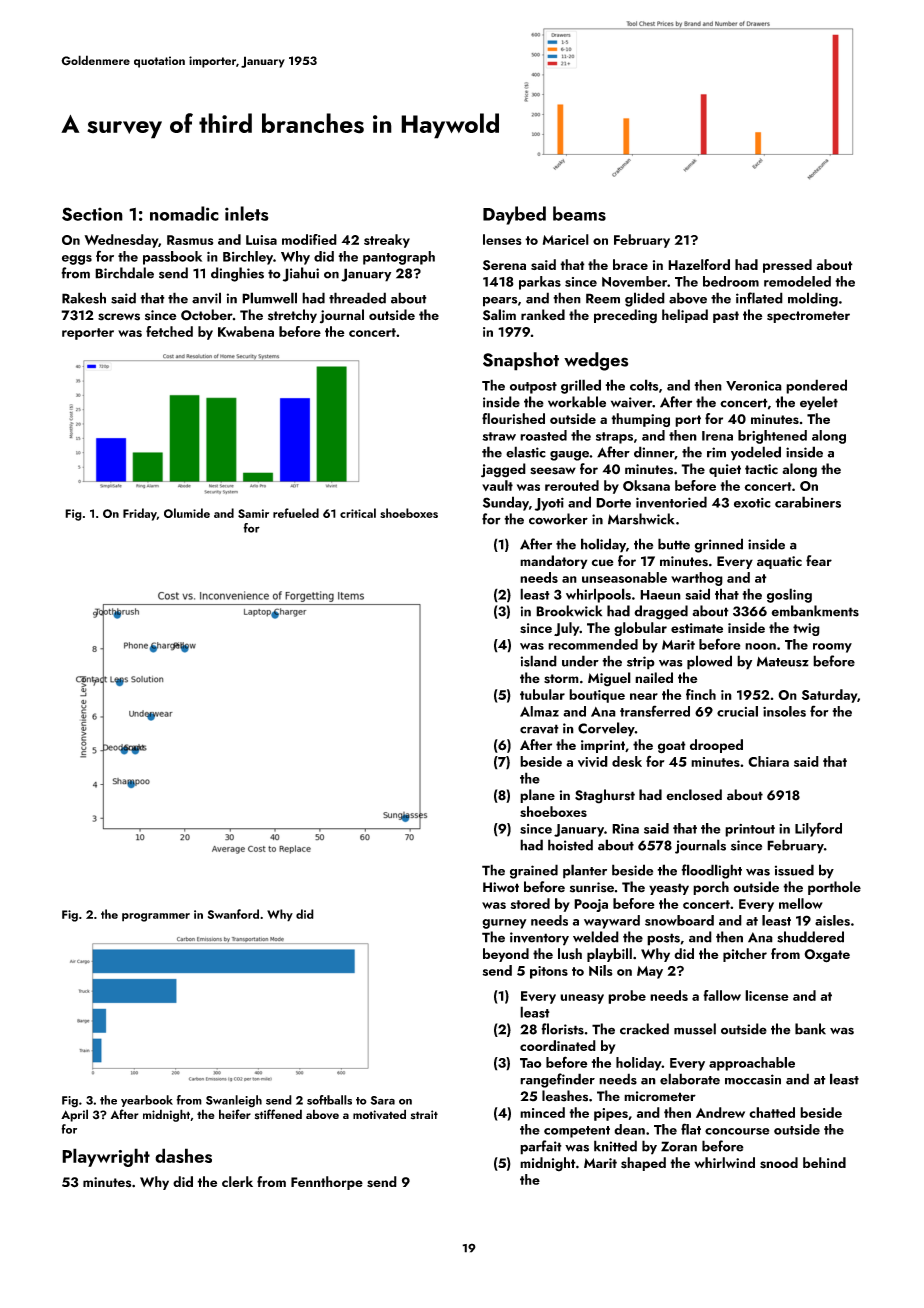  Describe the element at coordinates (269, 298) in the image. I see `Plumwell` at that location.
